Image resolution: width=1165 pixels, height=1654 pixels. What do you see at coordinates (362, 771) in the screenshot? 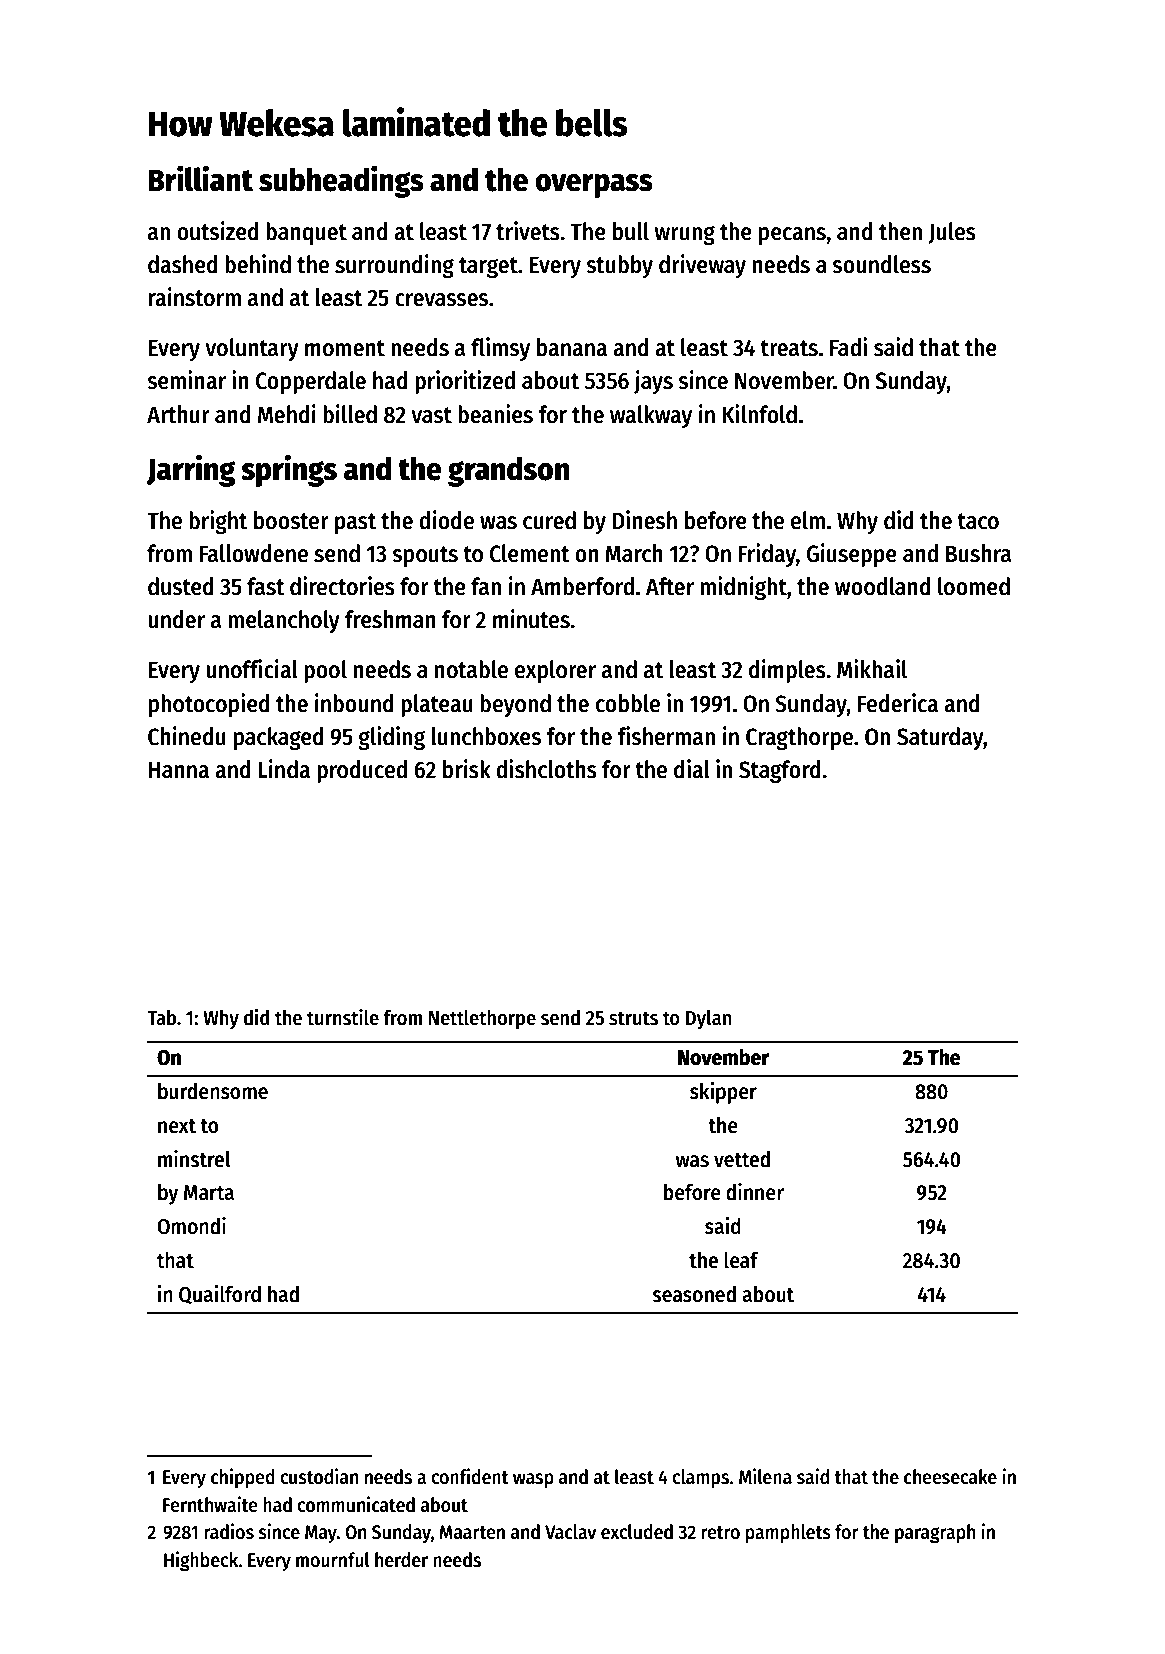
I see `produced` at bounding box center [362, 771].
